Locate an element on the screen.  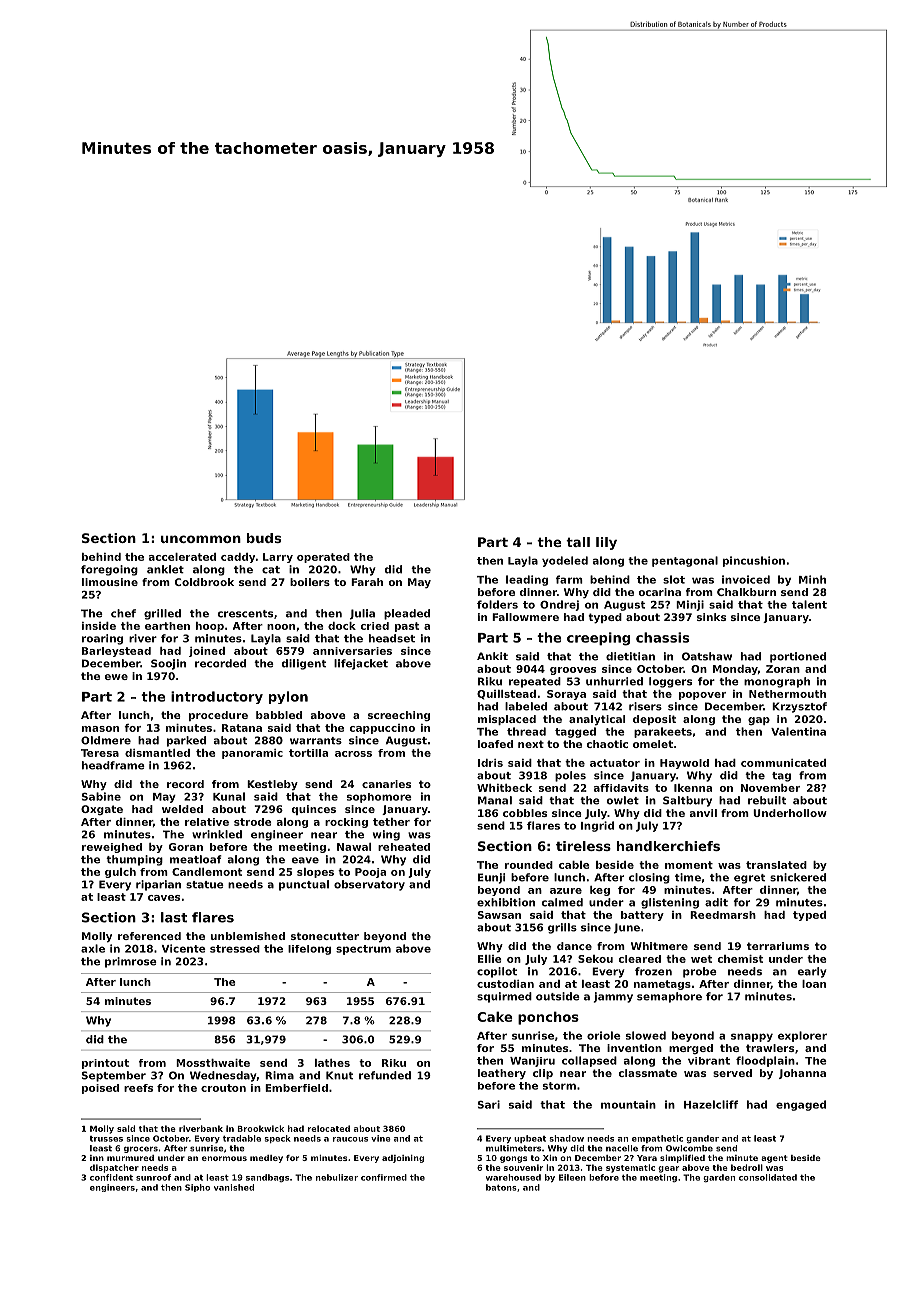
crescents is located at coordinates (245, 614).
